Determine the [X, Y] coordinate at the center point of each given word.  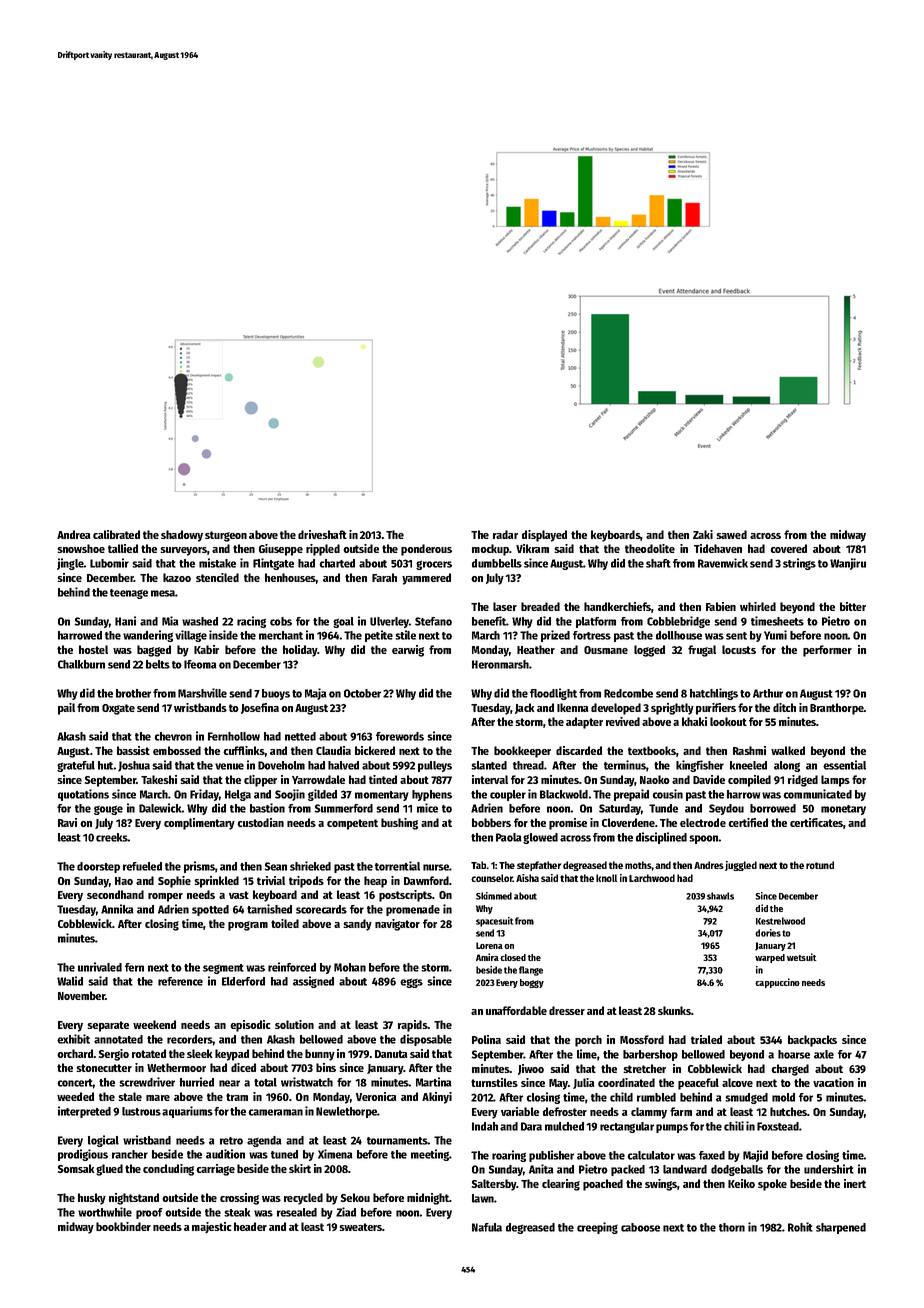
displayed [544, 536]
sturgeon [226, 536]
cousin [668, 794]
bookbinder [123, 1226]
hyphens [432, 795]
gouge [108, 810]
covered [788, 548]
